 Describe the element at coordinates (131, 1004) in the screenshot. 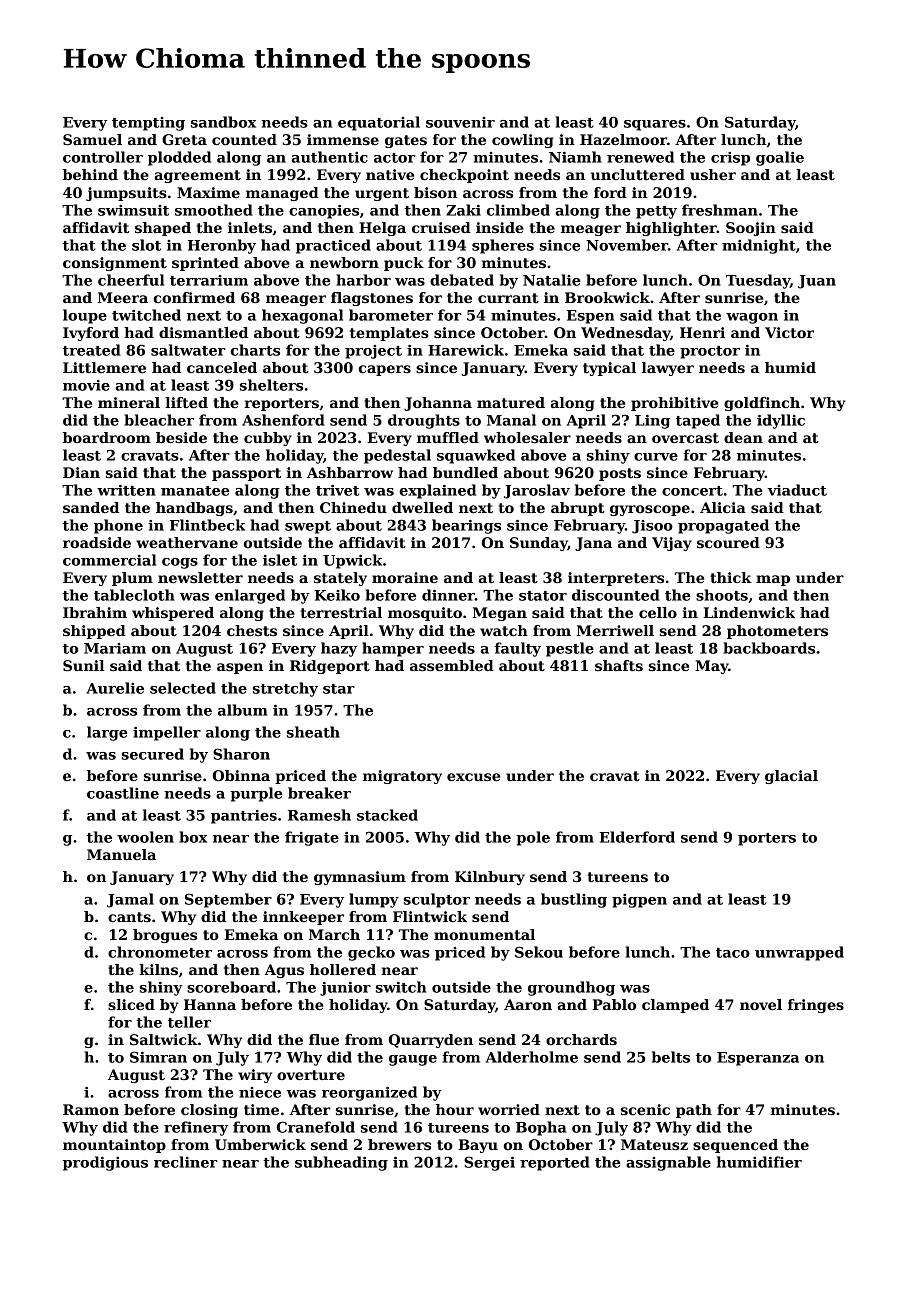

I see `sliced` at that location.
